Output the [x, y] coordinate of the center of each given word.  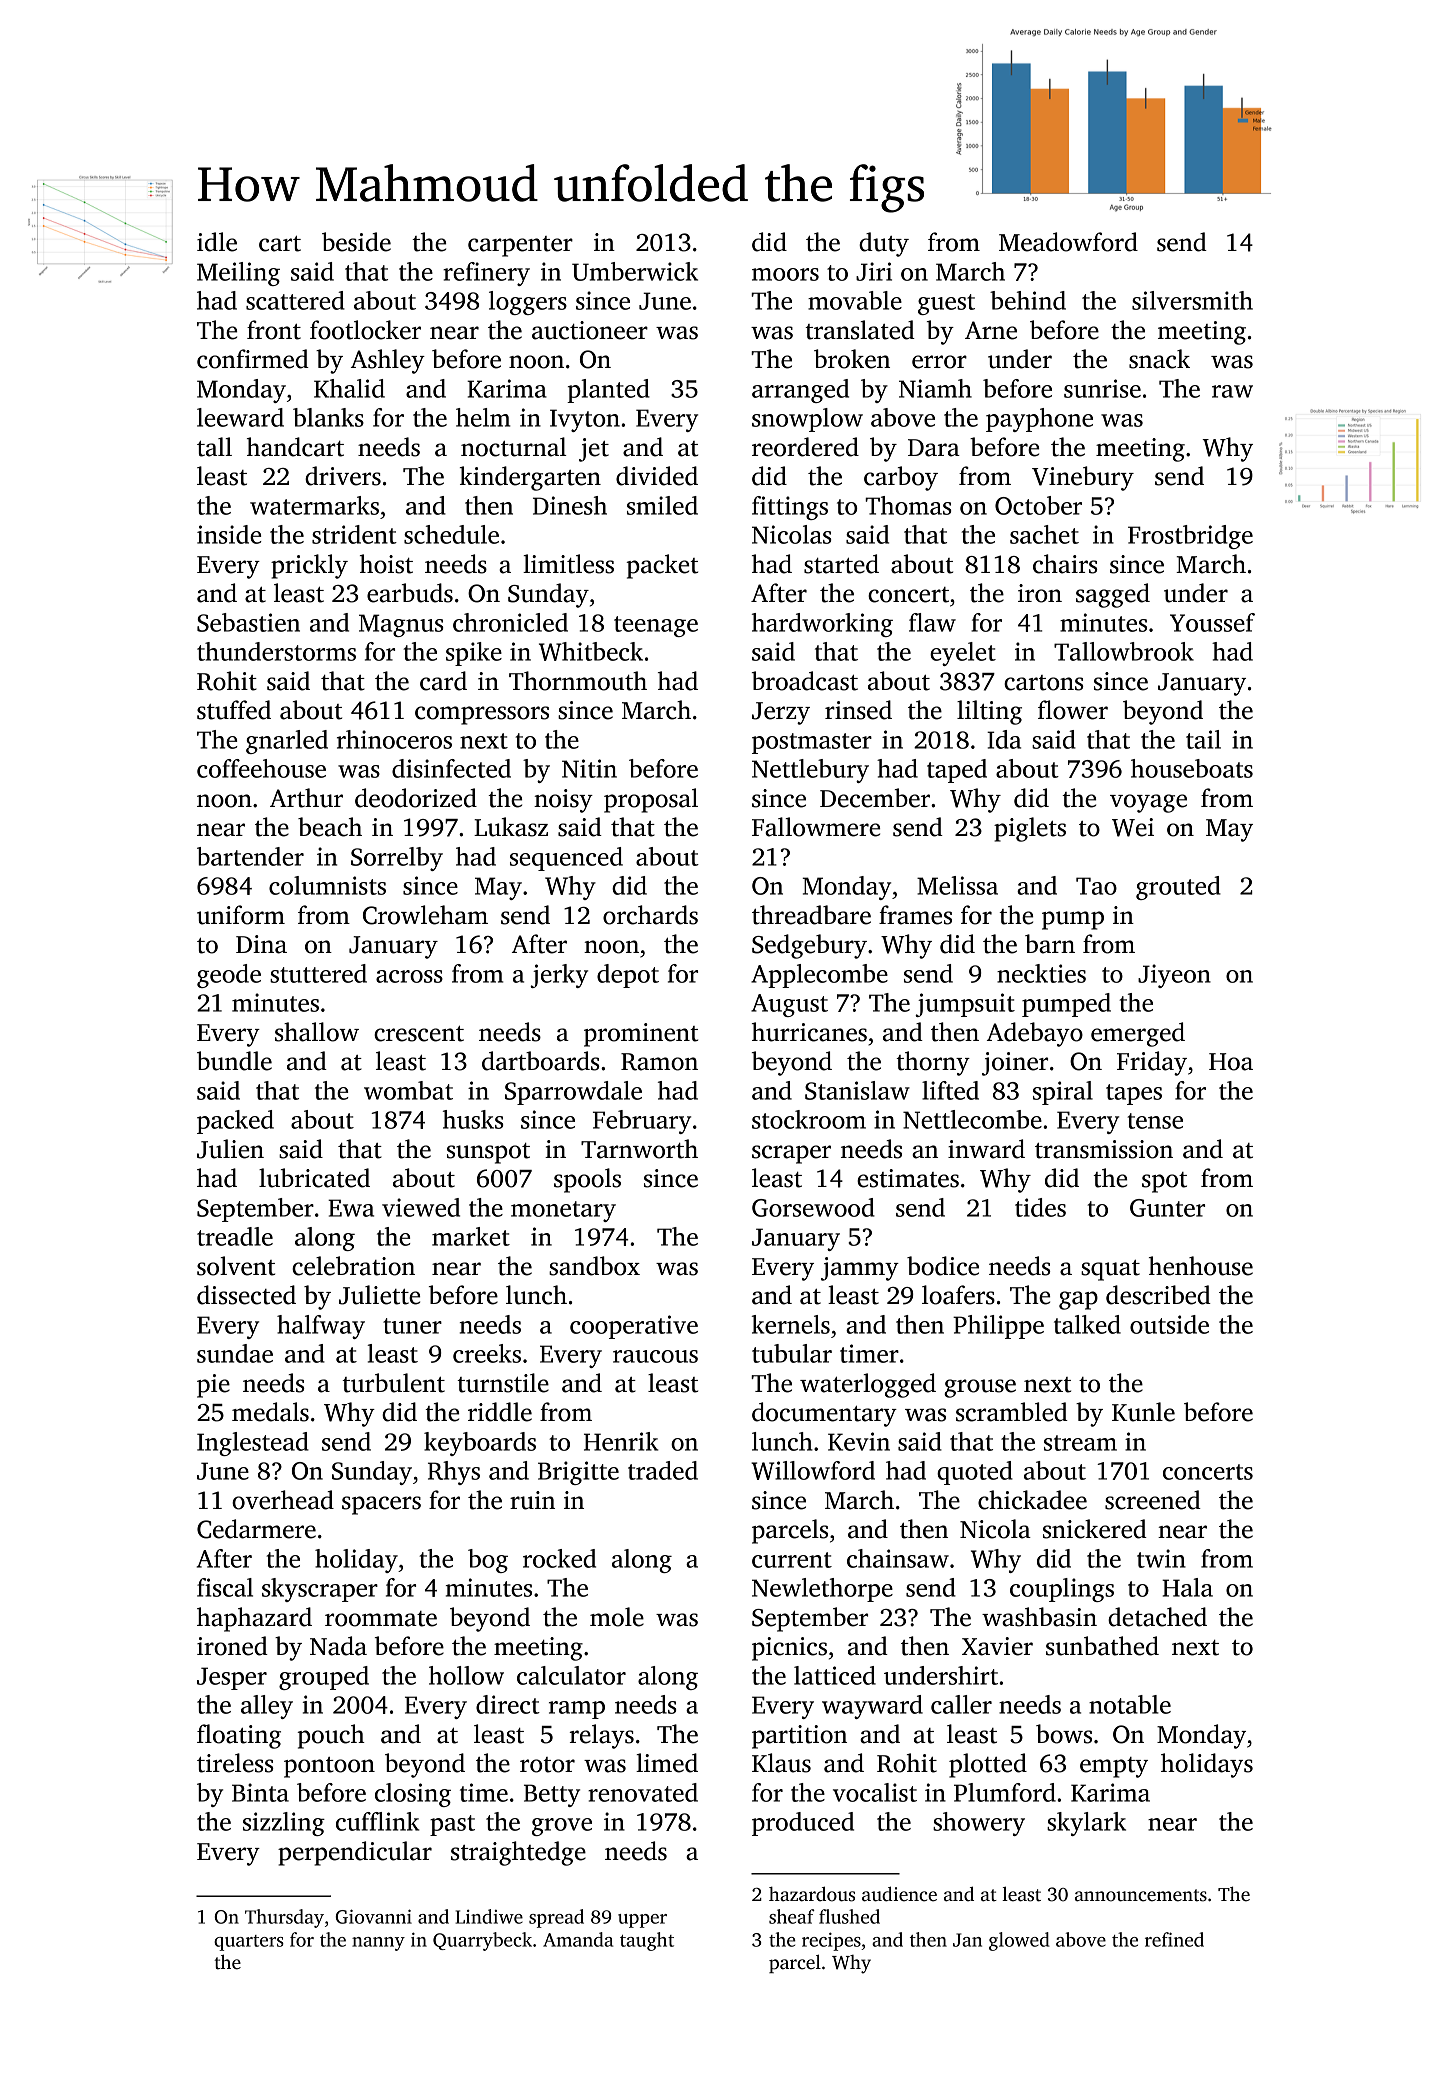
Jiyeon [1174, 976]
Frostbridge [1190, 537]
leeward [240, 417]
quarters [249, 1943]
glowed [1019, 1941]
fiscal [225, 1587]
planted [608, 391]
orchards [650, 915]
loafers [958, 1295]
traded [663, 1470]
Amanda [578, 1939]
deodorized [416, 798]
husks [473, 1119]
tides [1040, 1207]
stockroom [809, 1119]
